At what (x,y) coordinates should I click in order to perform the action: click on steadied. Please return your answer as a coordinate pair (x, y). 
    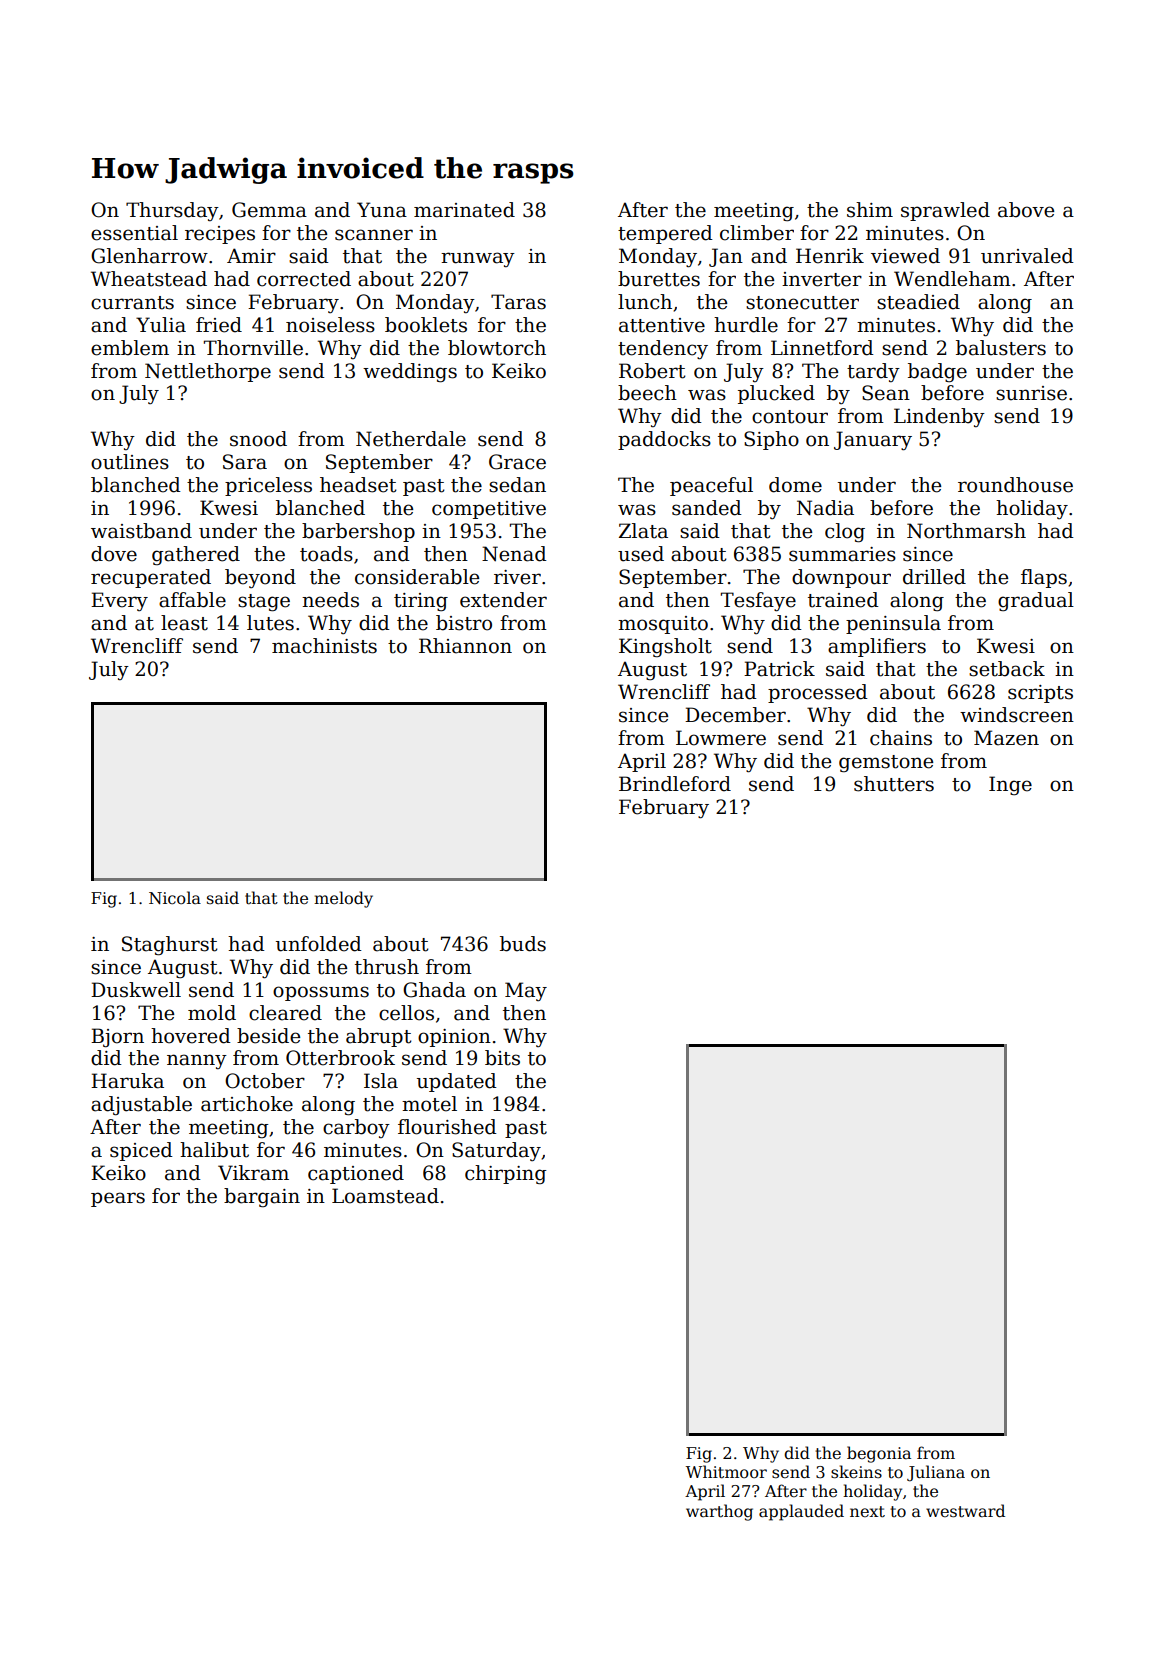
    Looking at the image, I should click on (918, 302).
